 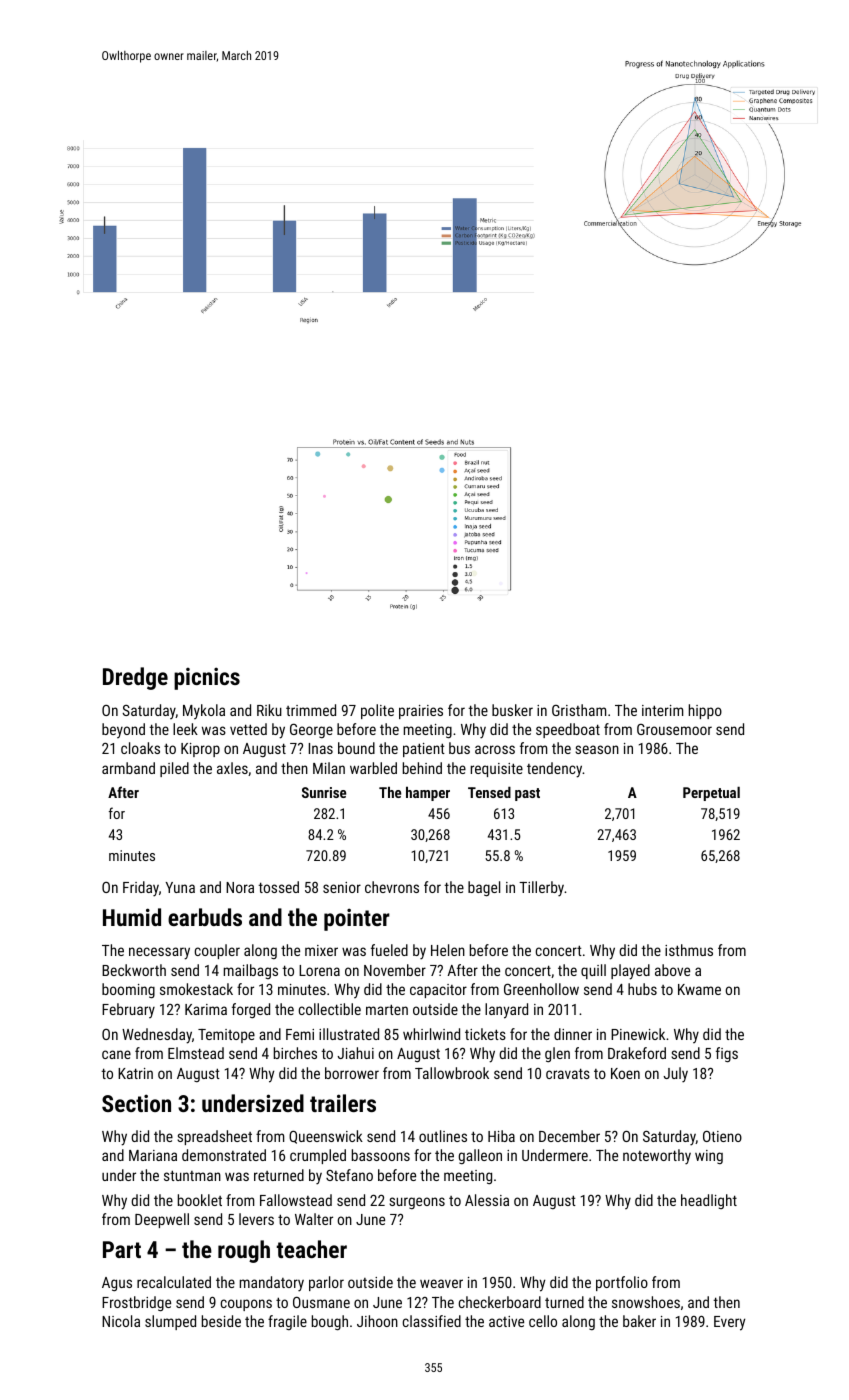 I want to click on Dredge, so click(x=135, y=678).
